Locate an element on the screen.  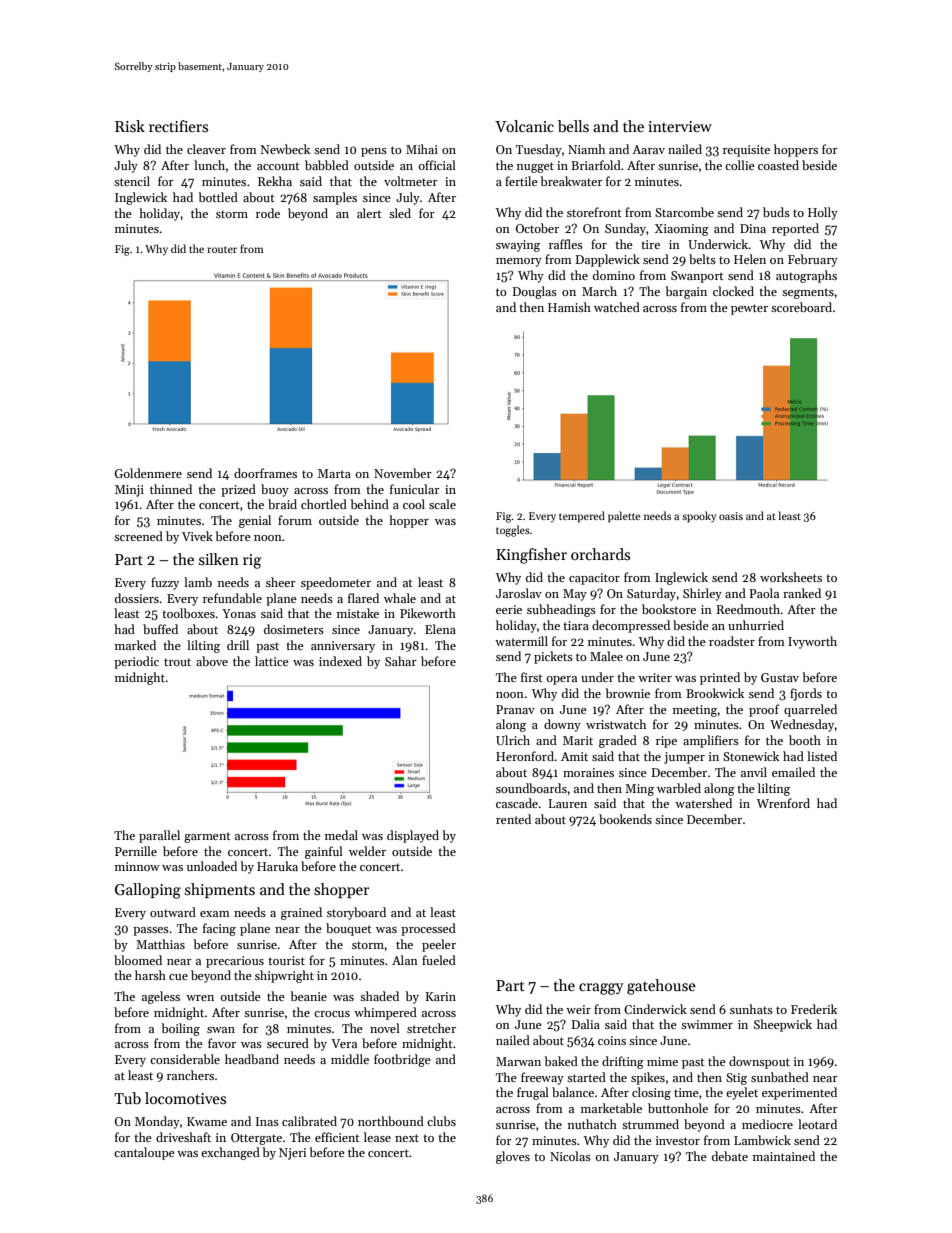
sled is located at coordinates (400, 213).
